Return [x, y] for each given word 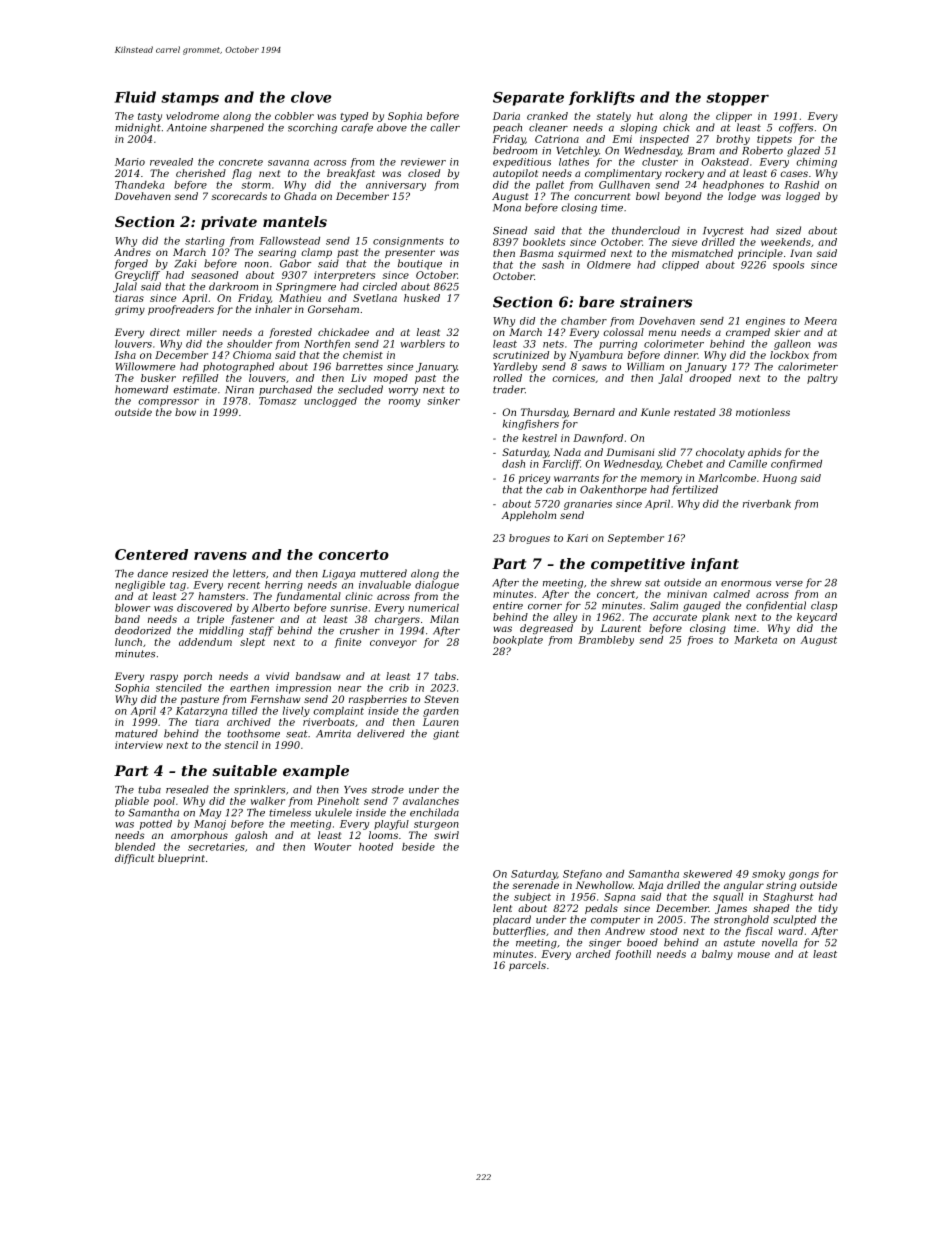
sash [553, 265]
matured [136, 733]
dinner [681, 355]
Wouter [332, 847]
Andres [132, 252]
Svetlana [375, 298]
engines [765, 322]
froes [700, 641]
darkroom [233, 286]
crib [399, 688]
